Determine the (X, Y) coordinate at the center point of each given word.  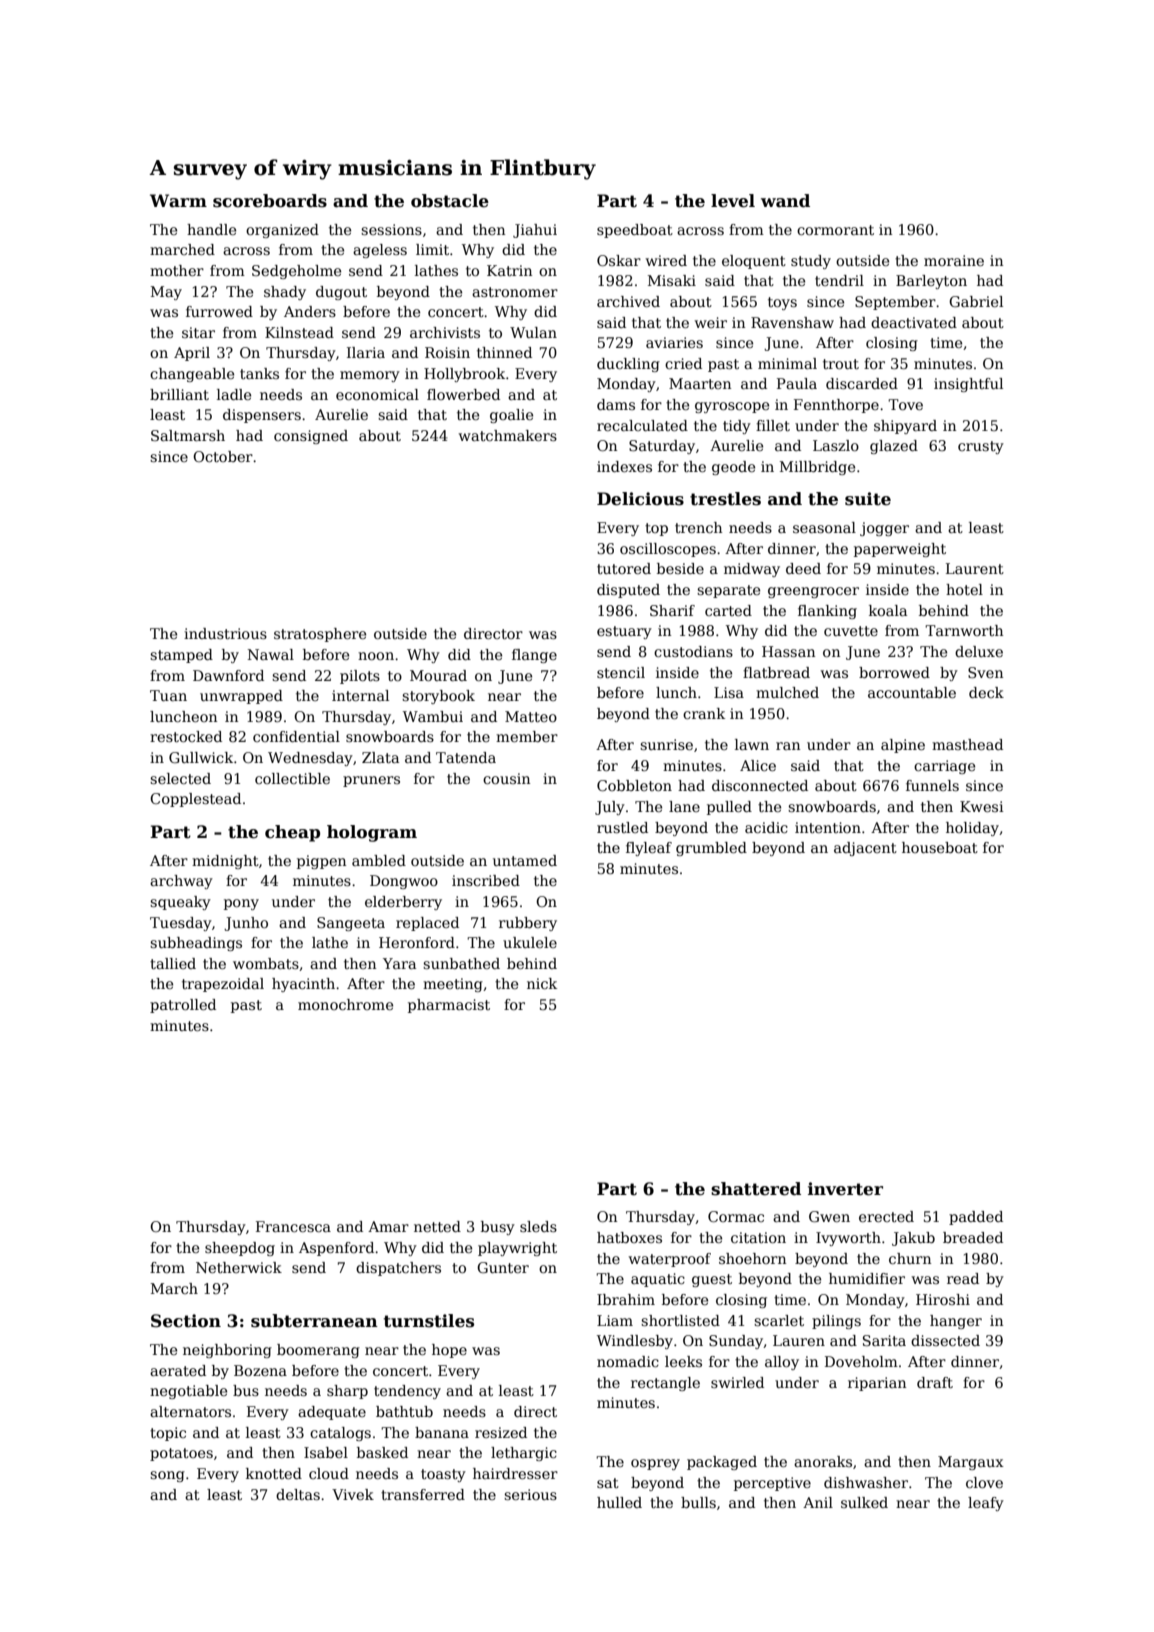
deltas (298, 1494)
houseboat (940, 847)
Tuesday (181, 924)
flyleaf (649, 849)
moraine (954, 260)
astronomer (515, 292)
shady (285, 293)
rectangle (665, 1384)
